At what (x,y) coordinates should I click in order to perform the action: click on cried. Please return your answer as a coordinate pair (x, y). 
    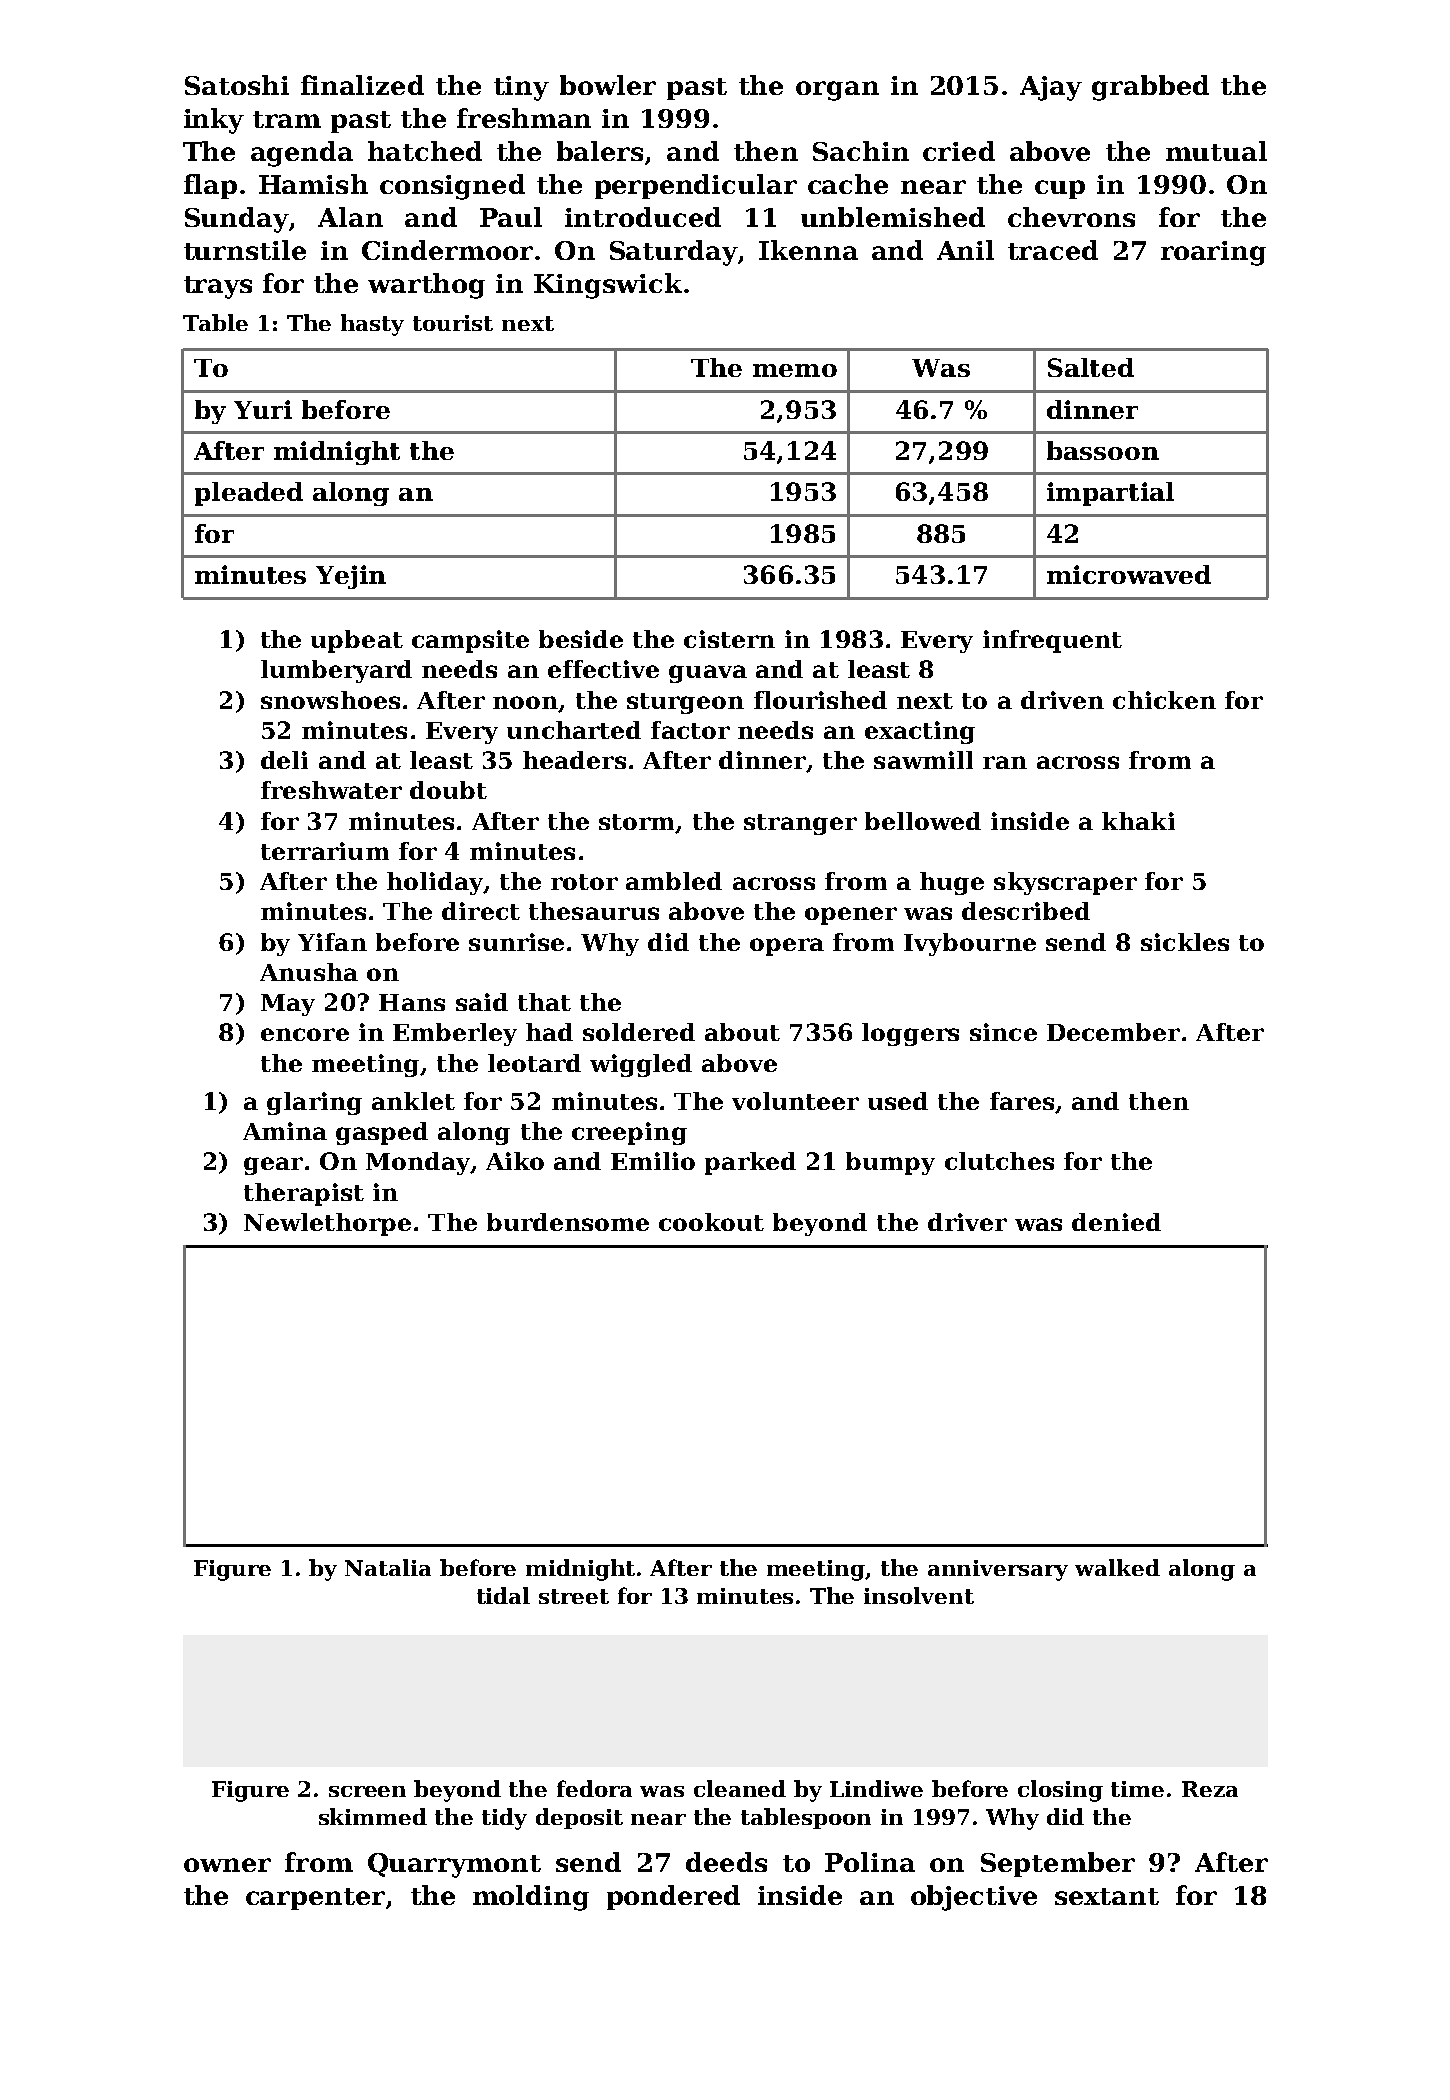
    Looking at the image, I should click on (959, 151).
